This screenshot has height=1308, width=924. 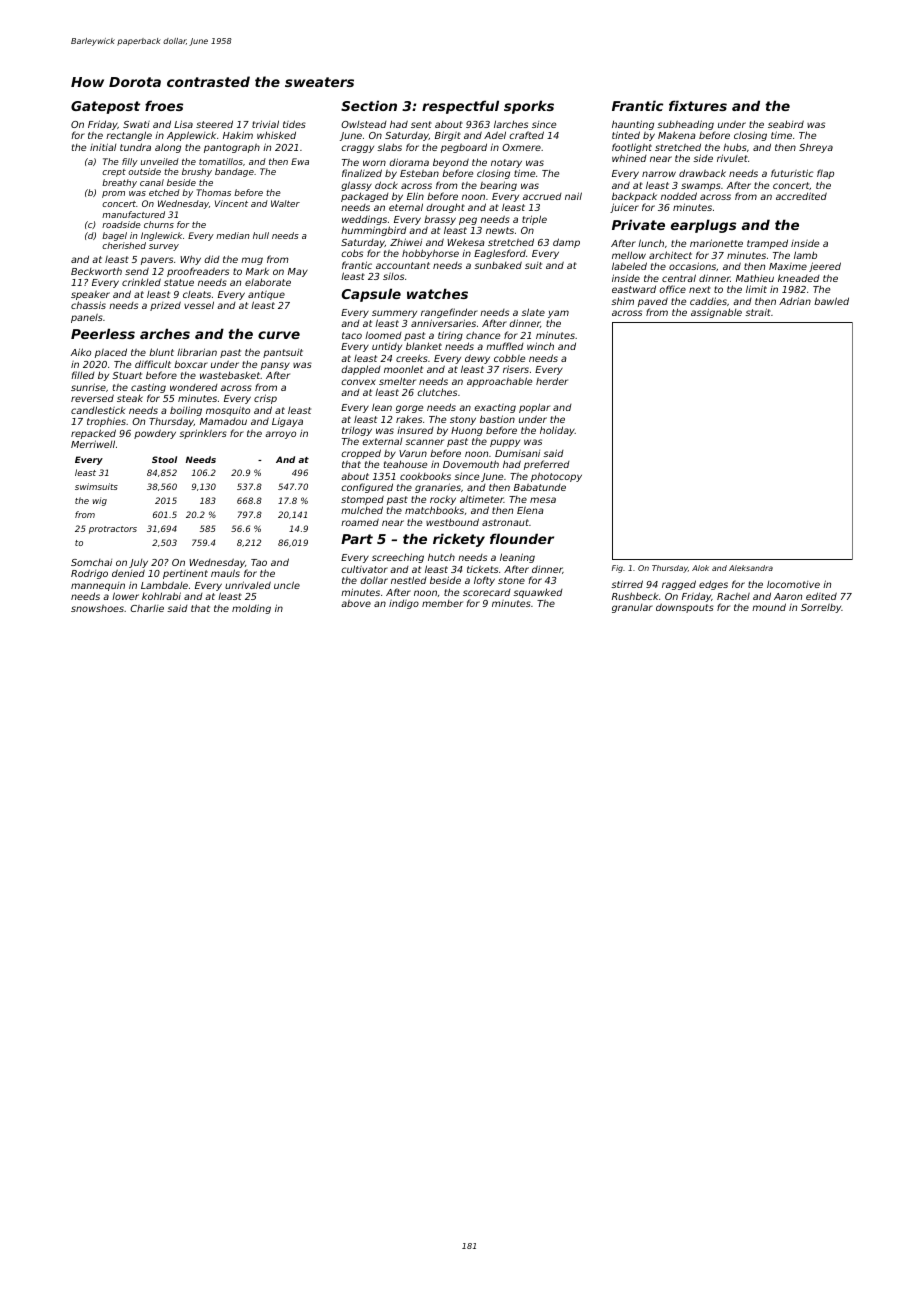 I want to click on squawked, so click(x=538, y=593).
